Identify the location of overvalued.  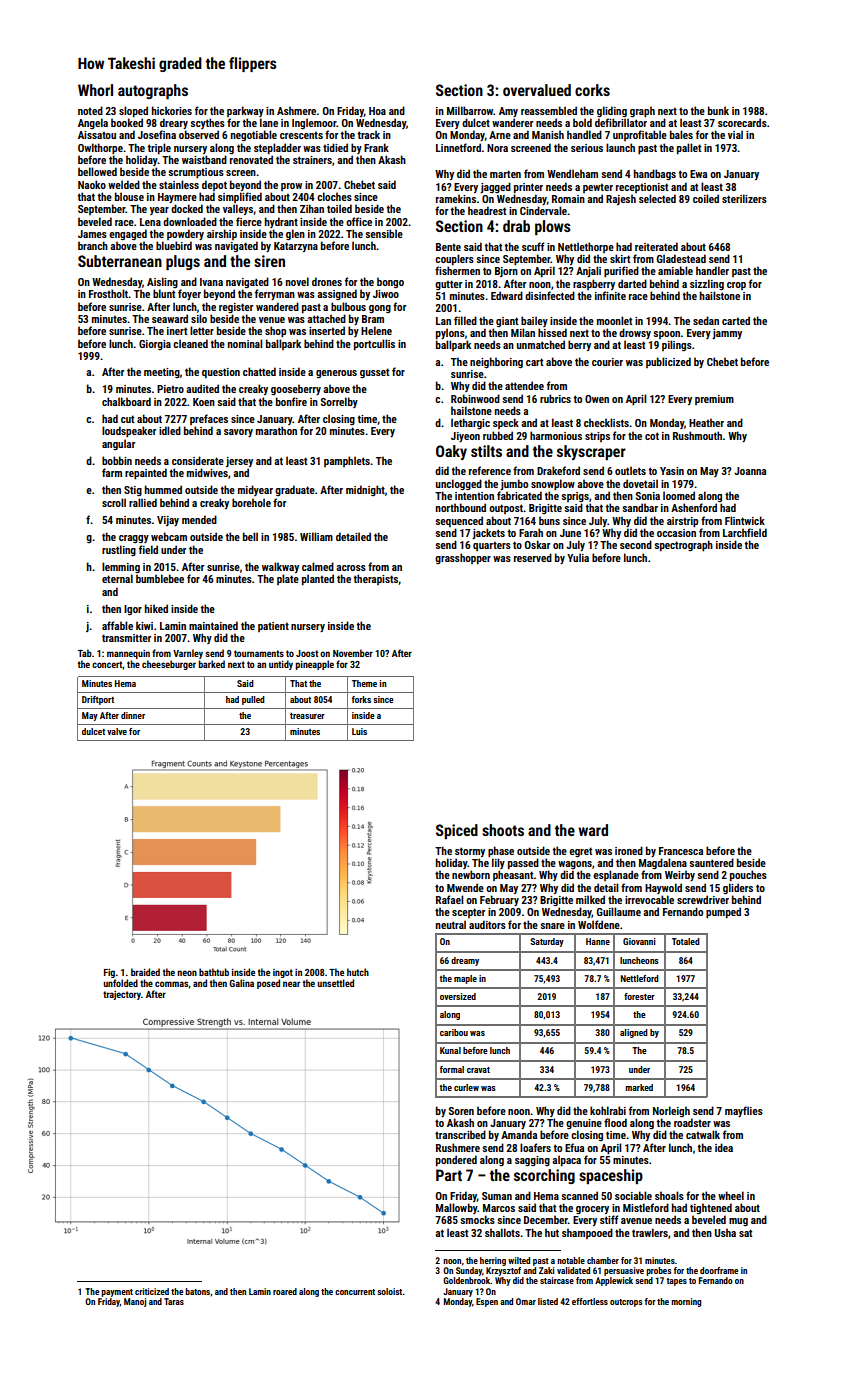
(537, 90).
